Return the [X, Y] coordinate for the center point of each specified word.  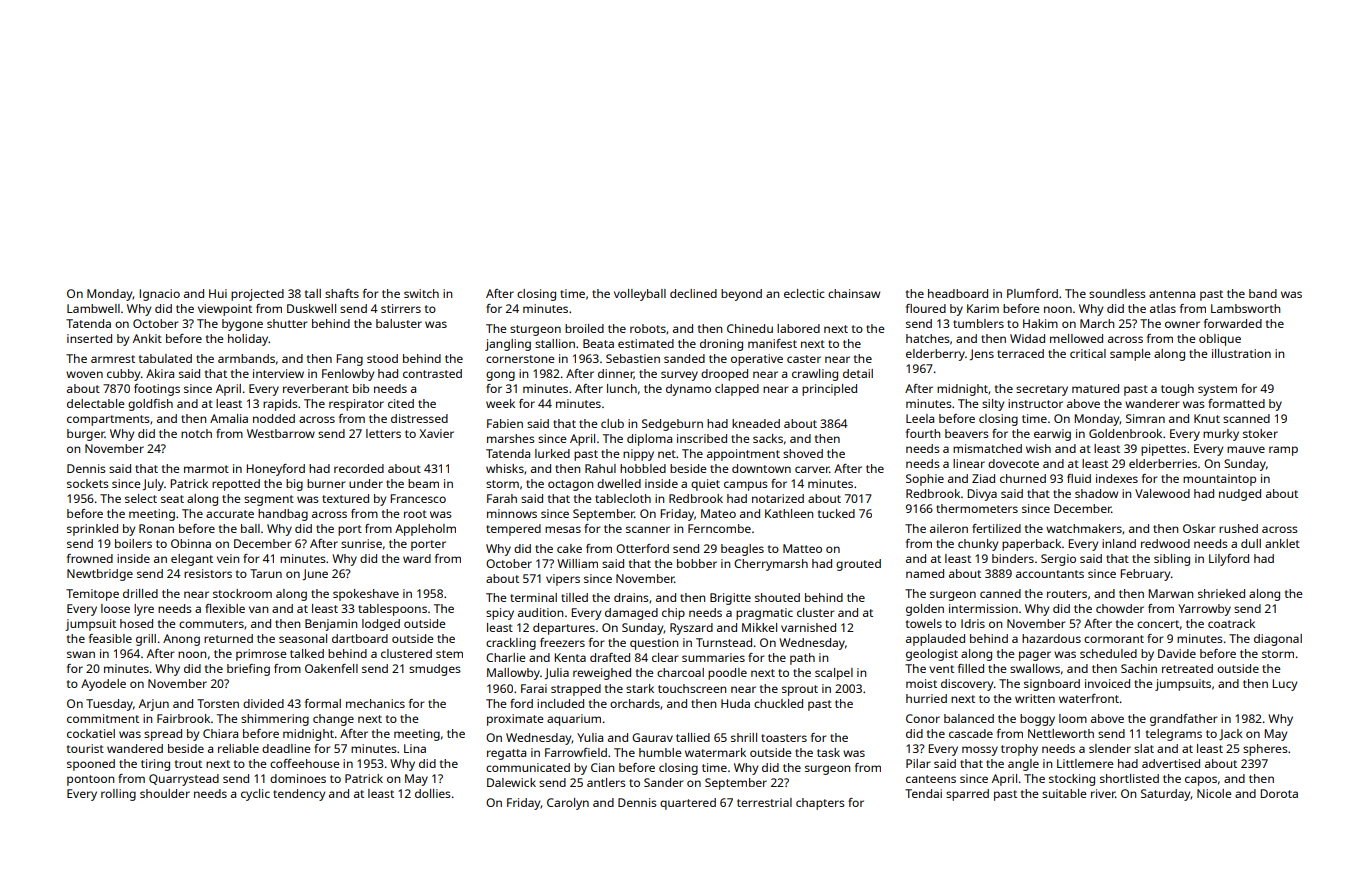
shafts [342, 293]
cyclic [255, 795]
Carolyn [568, 804]
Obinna [191, 543]
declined [693, 293]
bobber [697, 563]
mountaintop [1219, 480]
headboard [958, 293]
